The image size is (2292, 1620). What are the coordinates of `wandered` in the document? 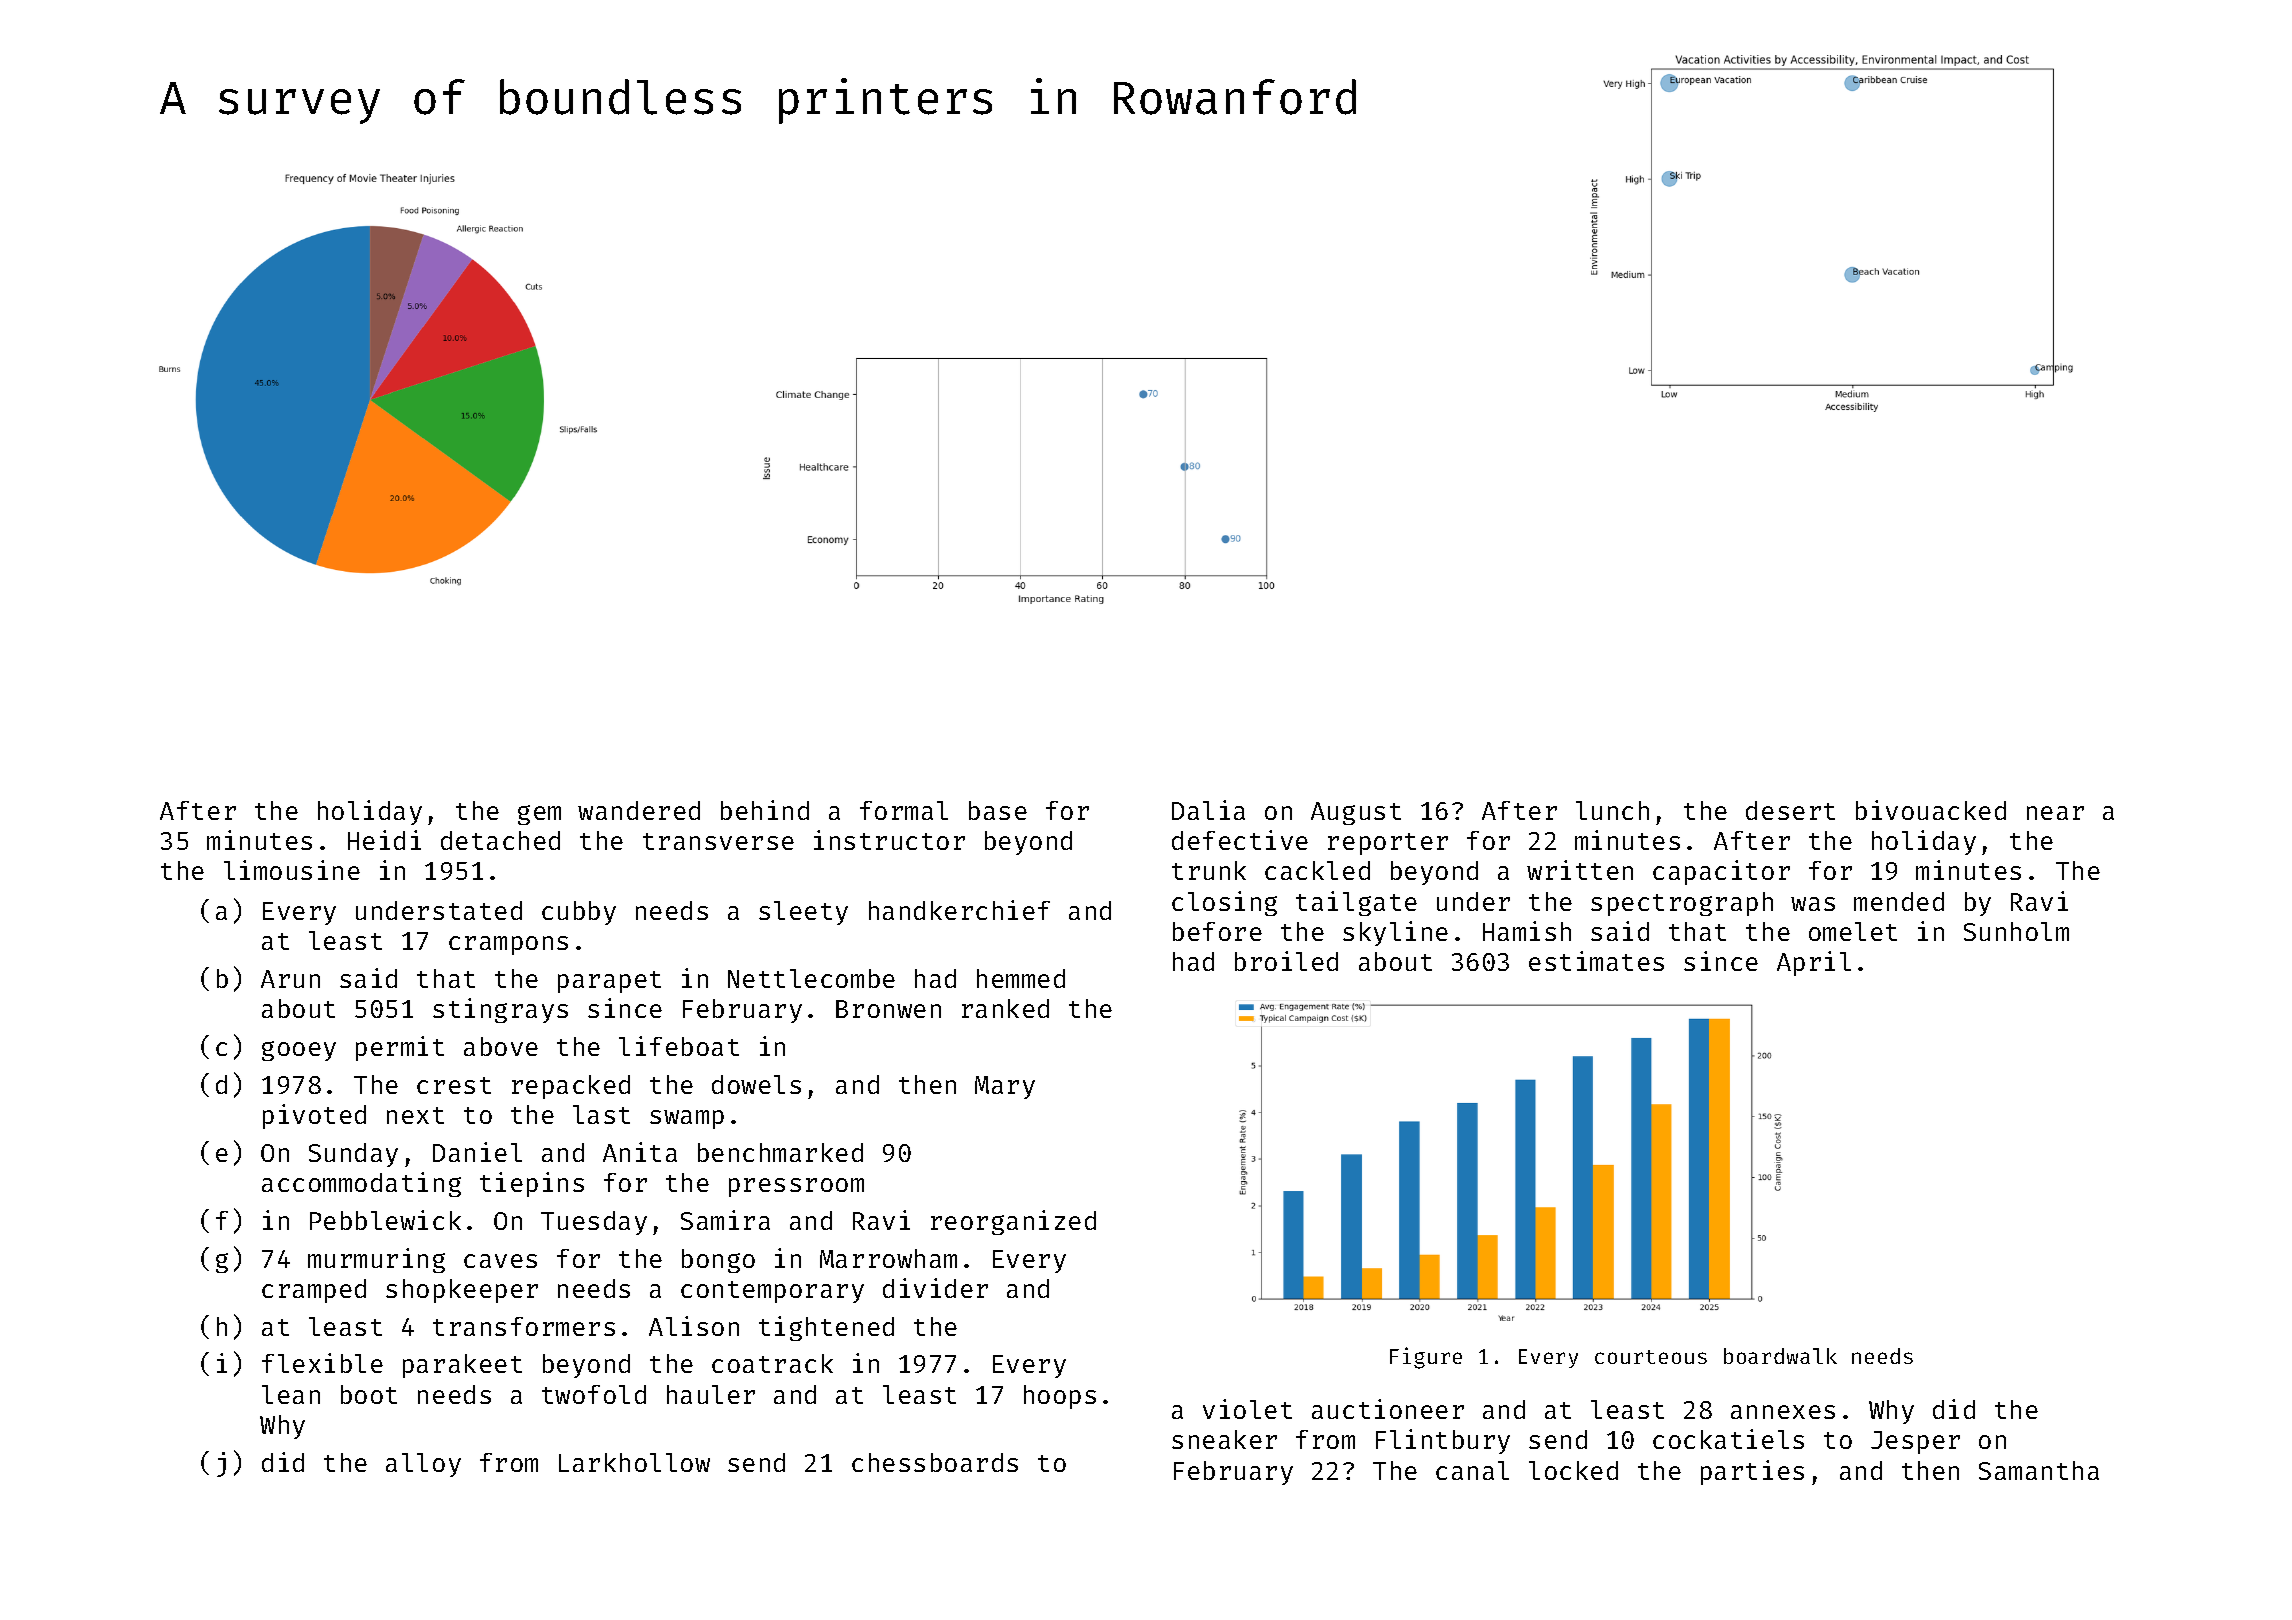 It's located at (639, 810).
